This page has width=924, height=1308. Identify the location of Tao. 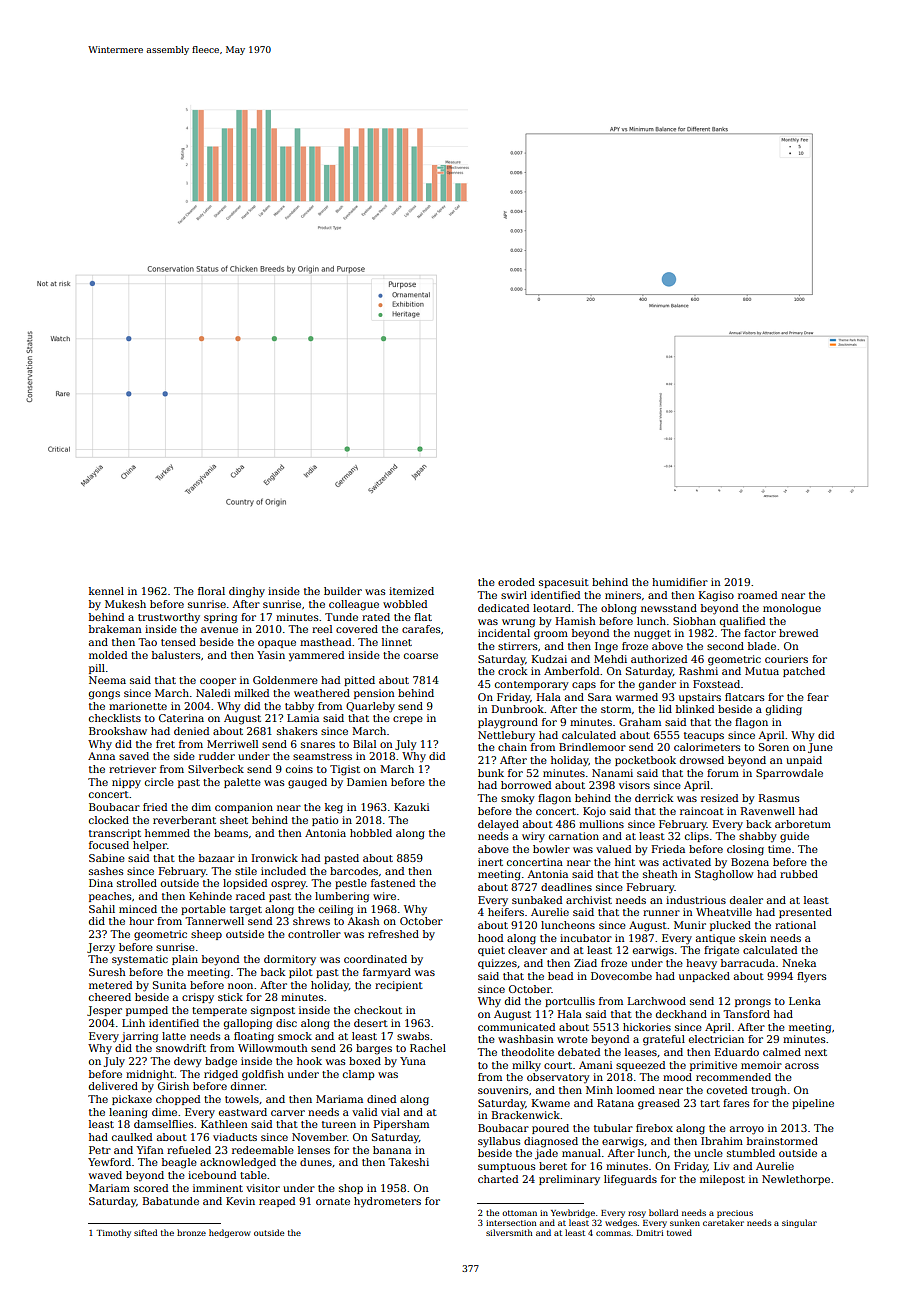
(147, 642).
